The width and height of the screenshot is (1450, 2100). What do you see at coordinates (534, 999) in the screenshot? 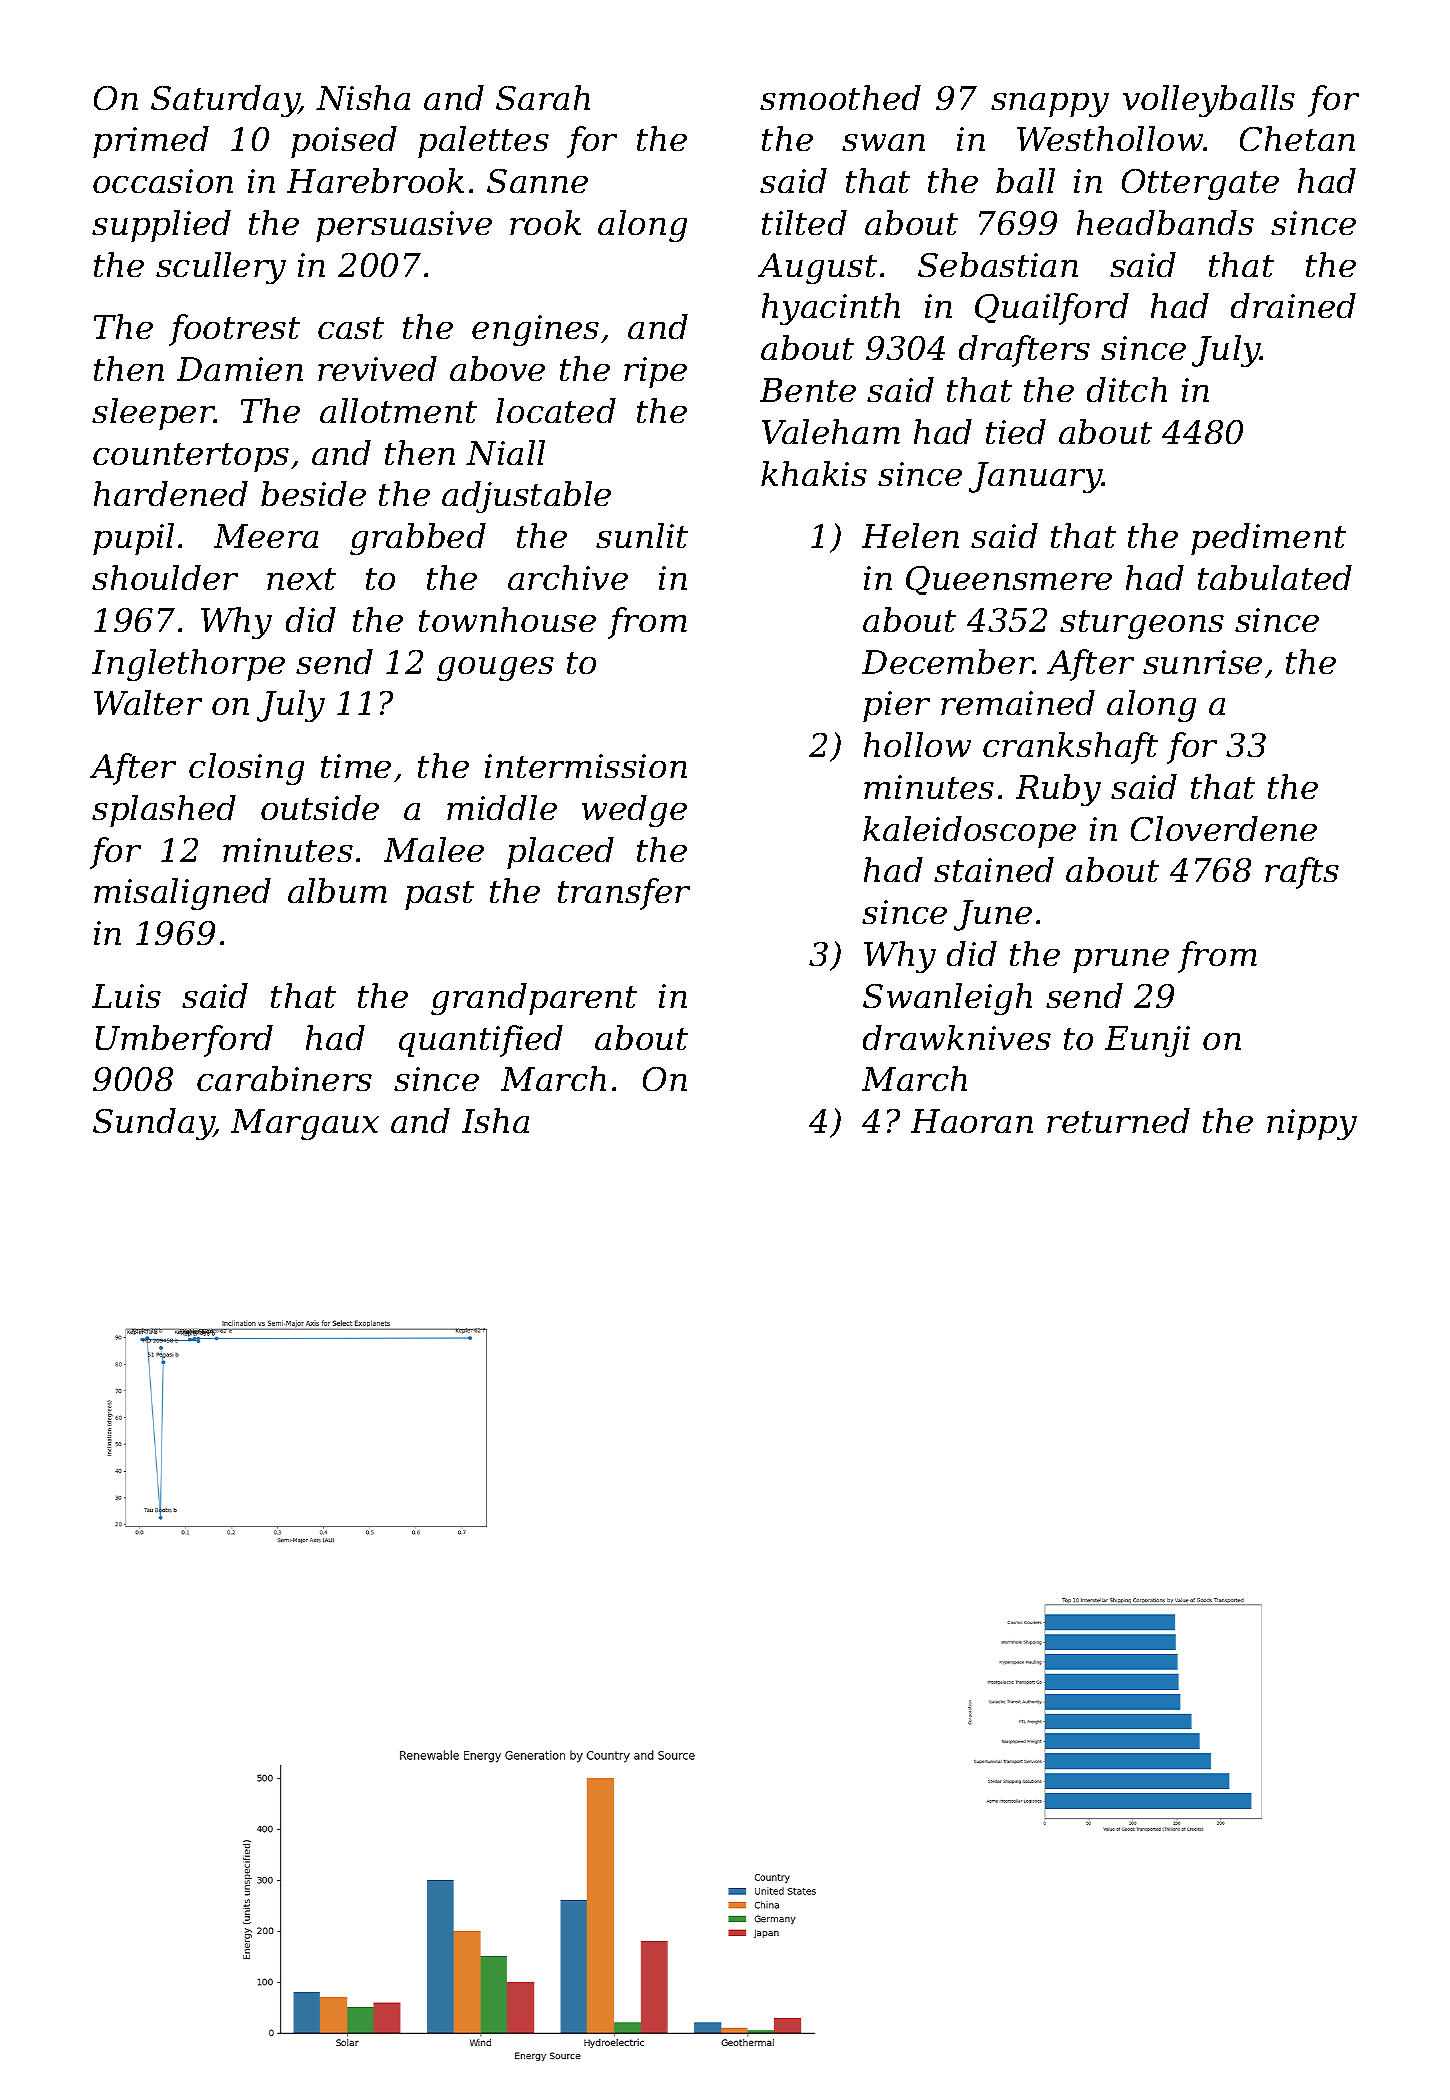
I see `grandparent` at bounding box center [534, 999].
